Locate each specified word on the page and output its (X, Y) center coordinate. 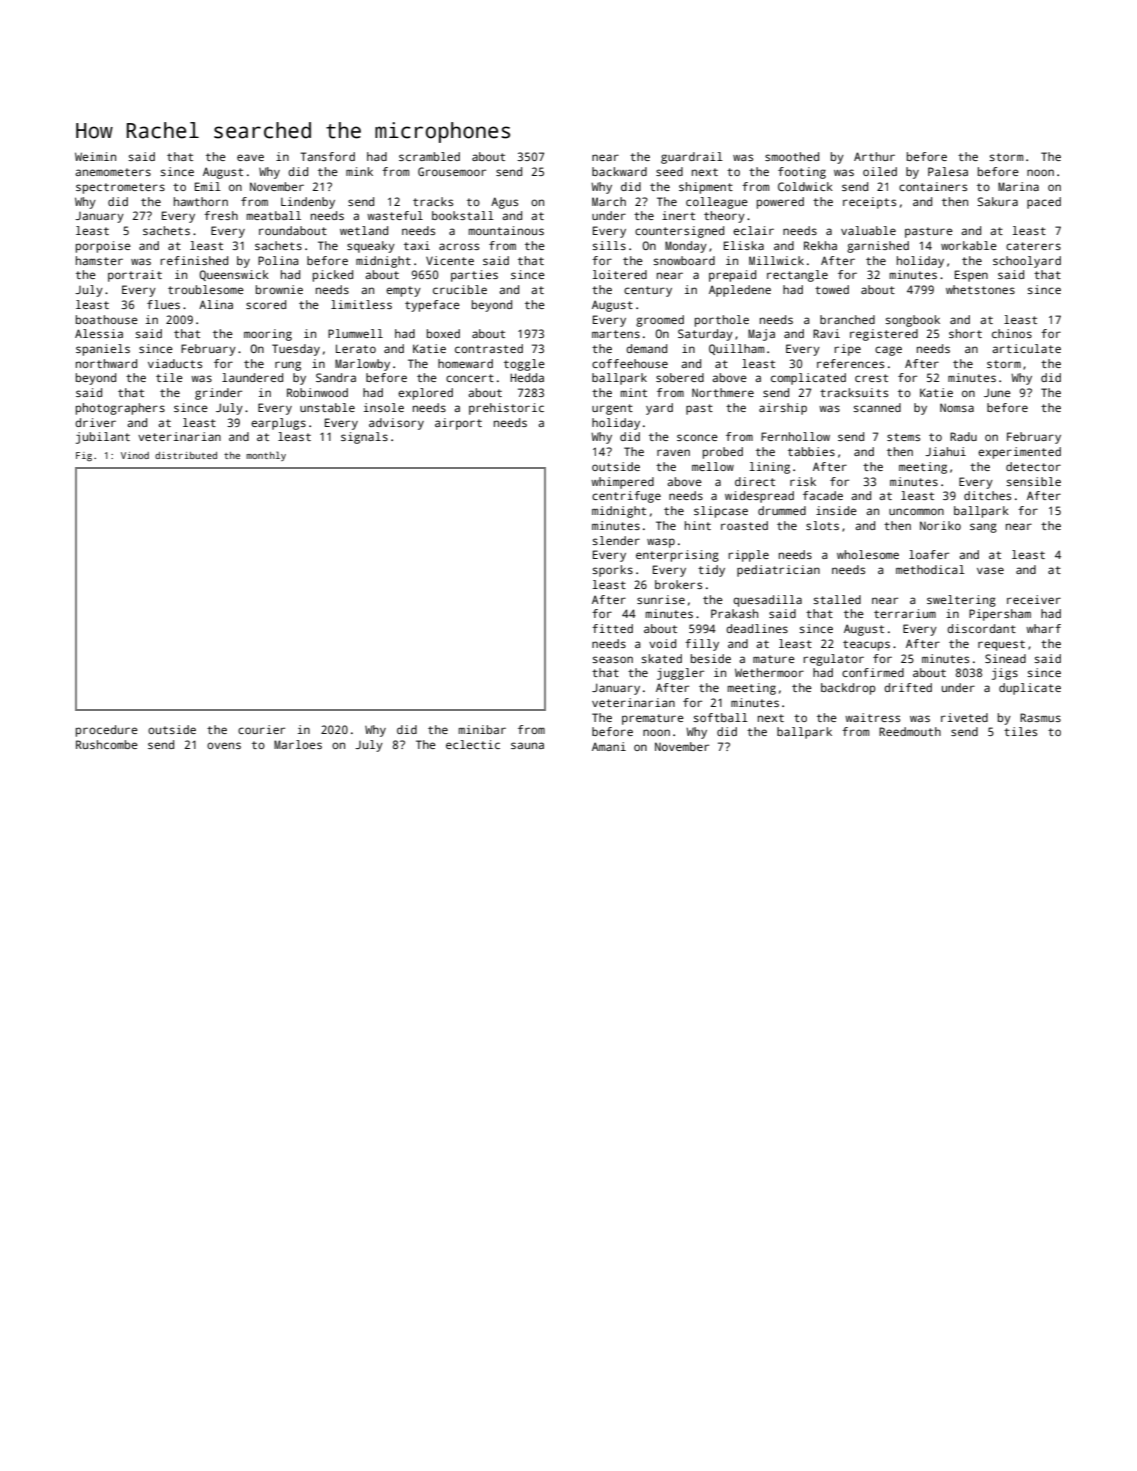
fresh (221, 215)
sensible (1034, 481)
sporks (613, 571)
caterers (1033, 246)
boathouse (107, 319)
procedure (107, 731)
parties (474, 276)
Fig (84, 456)
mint (633, 392)
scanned (877, 407)
